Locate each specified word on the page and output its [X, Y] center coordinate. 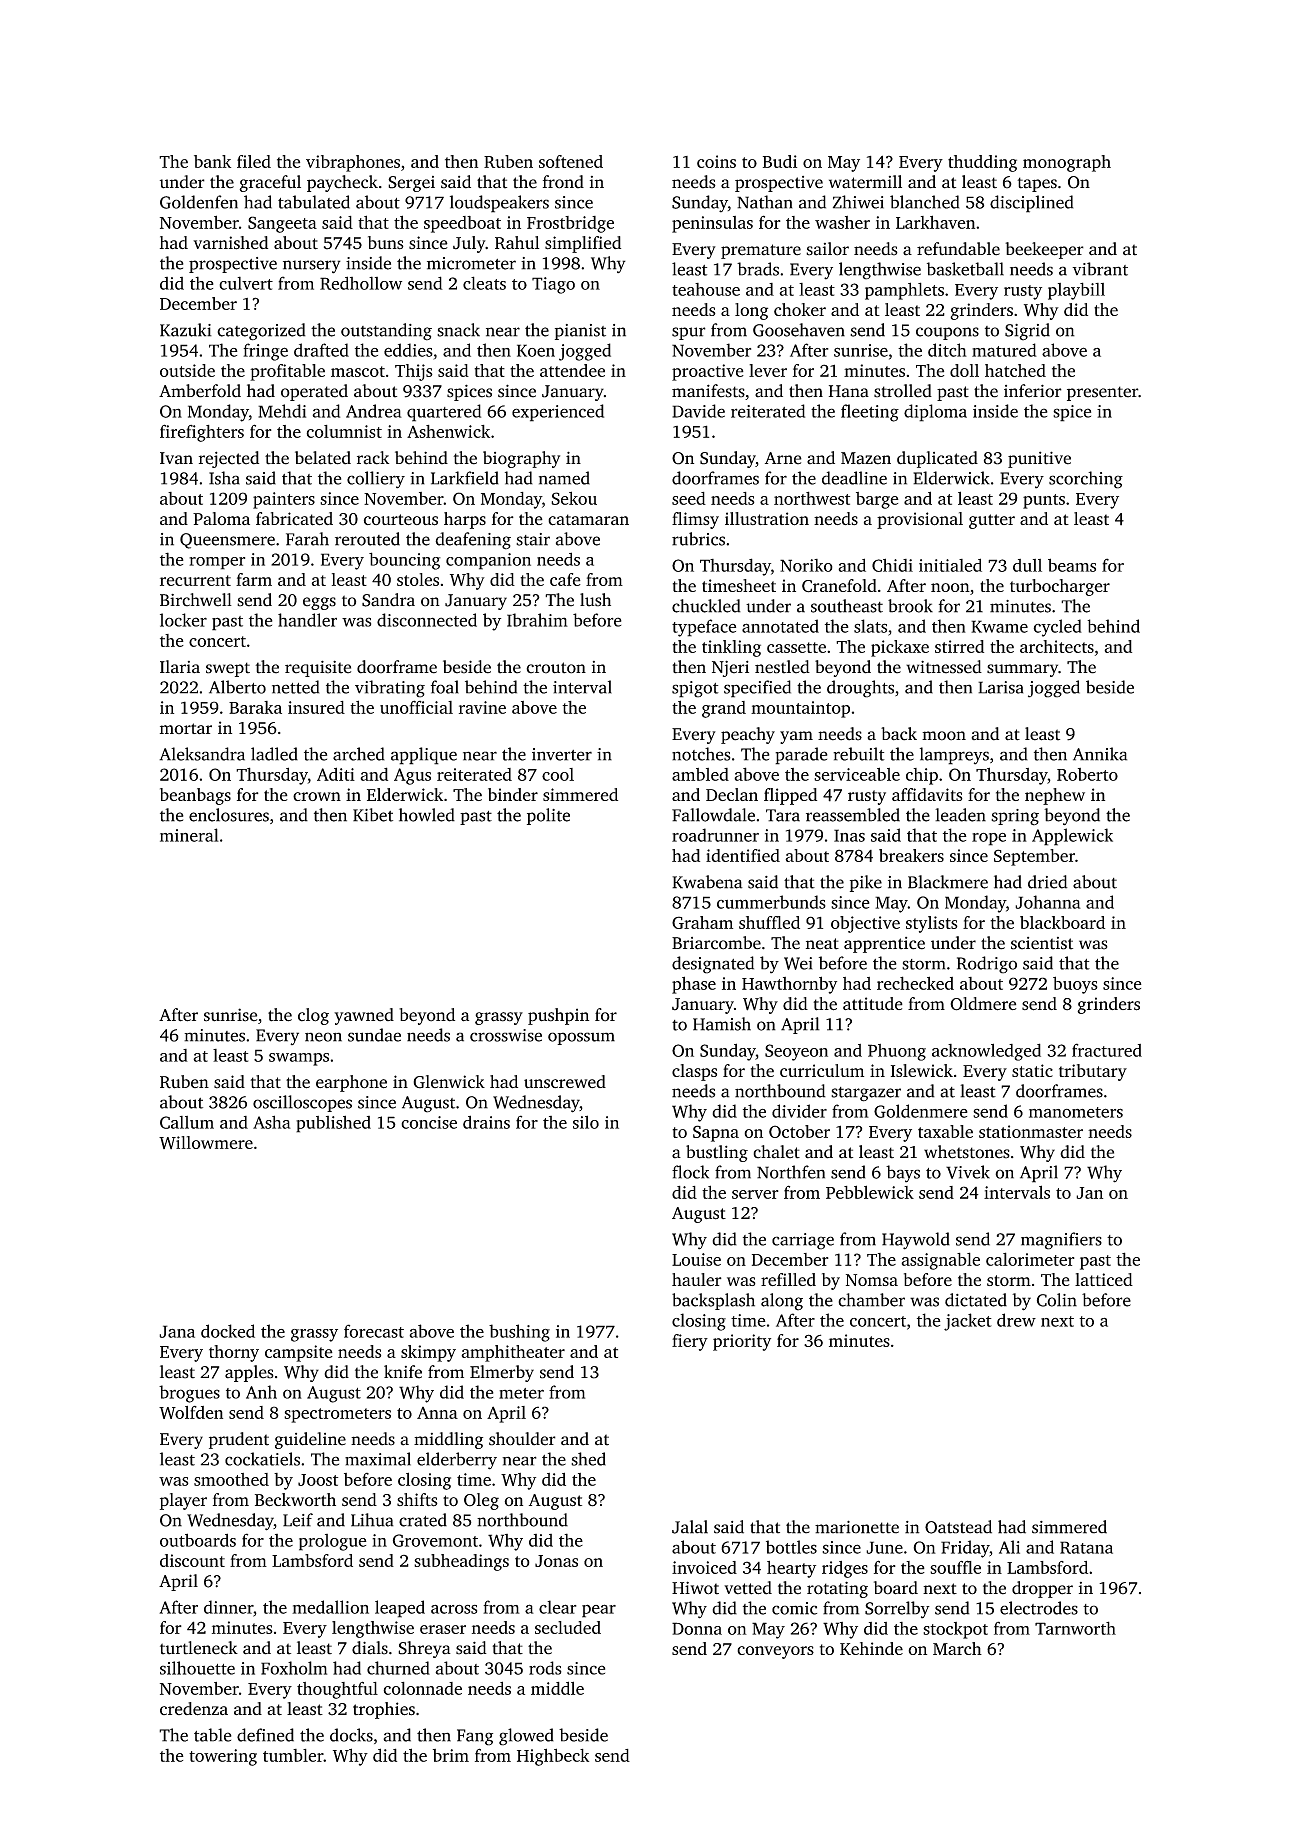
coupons [947, 333]
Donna [697, 1628]
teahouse [706, 289]
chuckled [706, 606]
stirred [959, 646]
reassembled [853, 815]
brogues [189, 1394]
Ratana [1086, 1547]
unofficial [416, 707]
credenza [194, 1709]
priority [742, 1342]
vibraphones [353, 163]
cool [558, 774]
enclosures [229, 815]
